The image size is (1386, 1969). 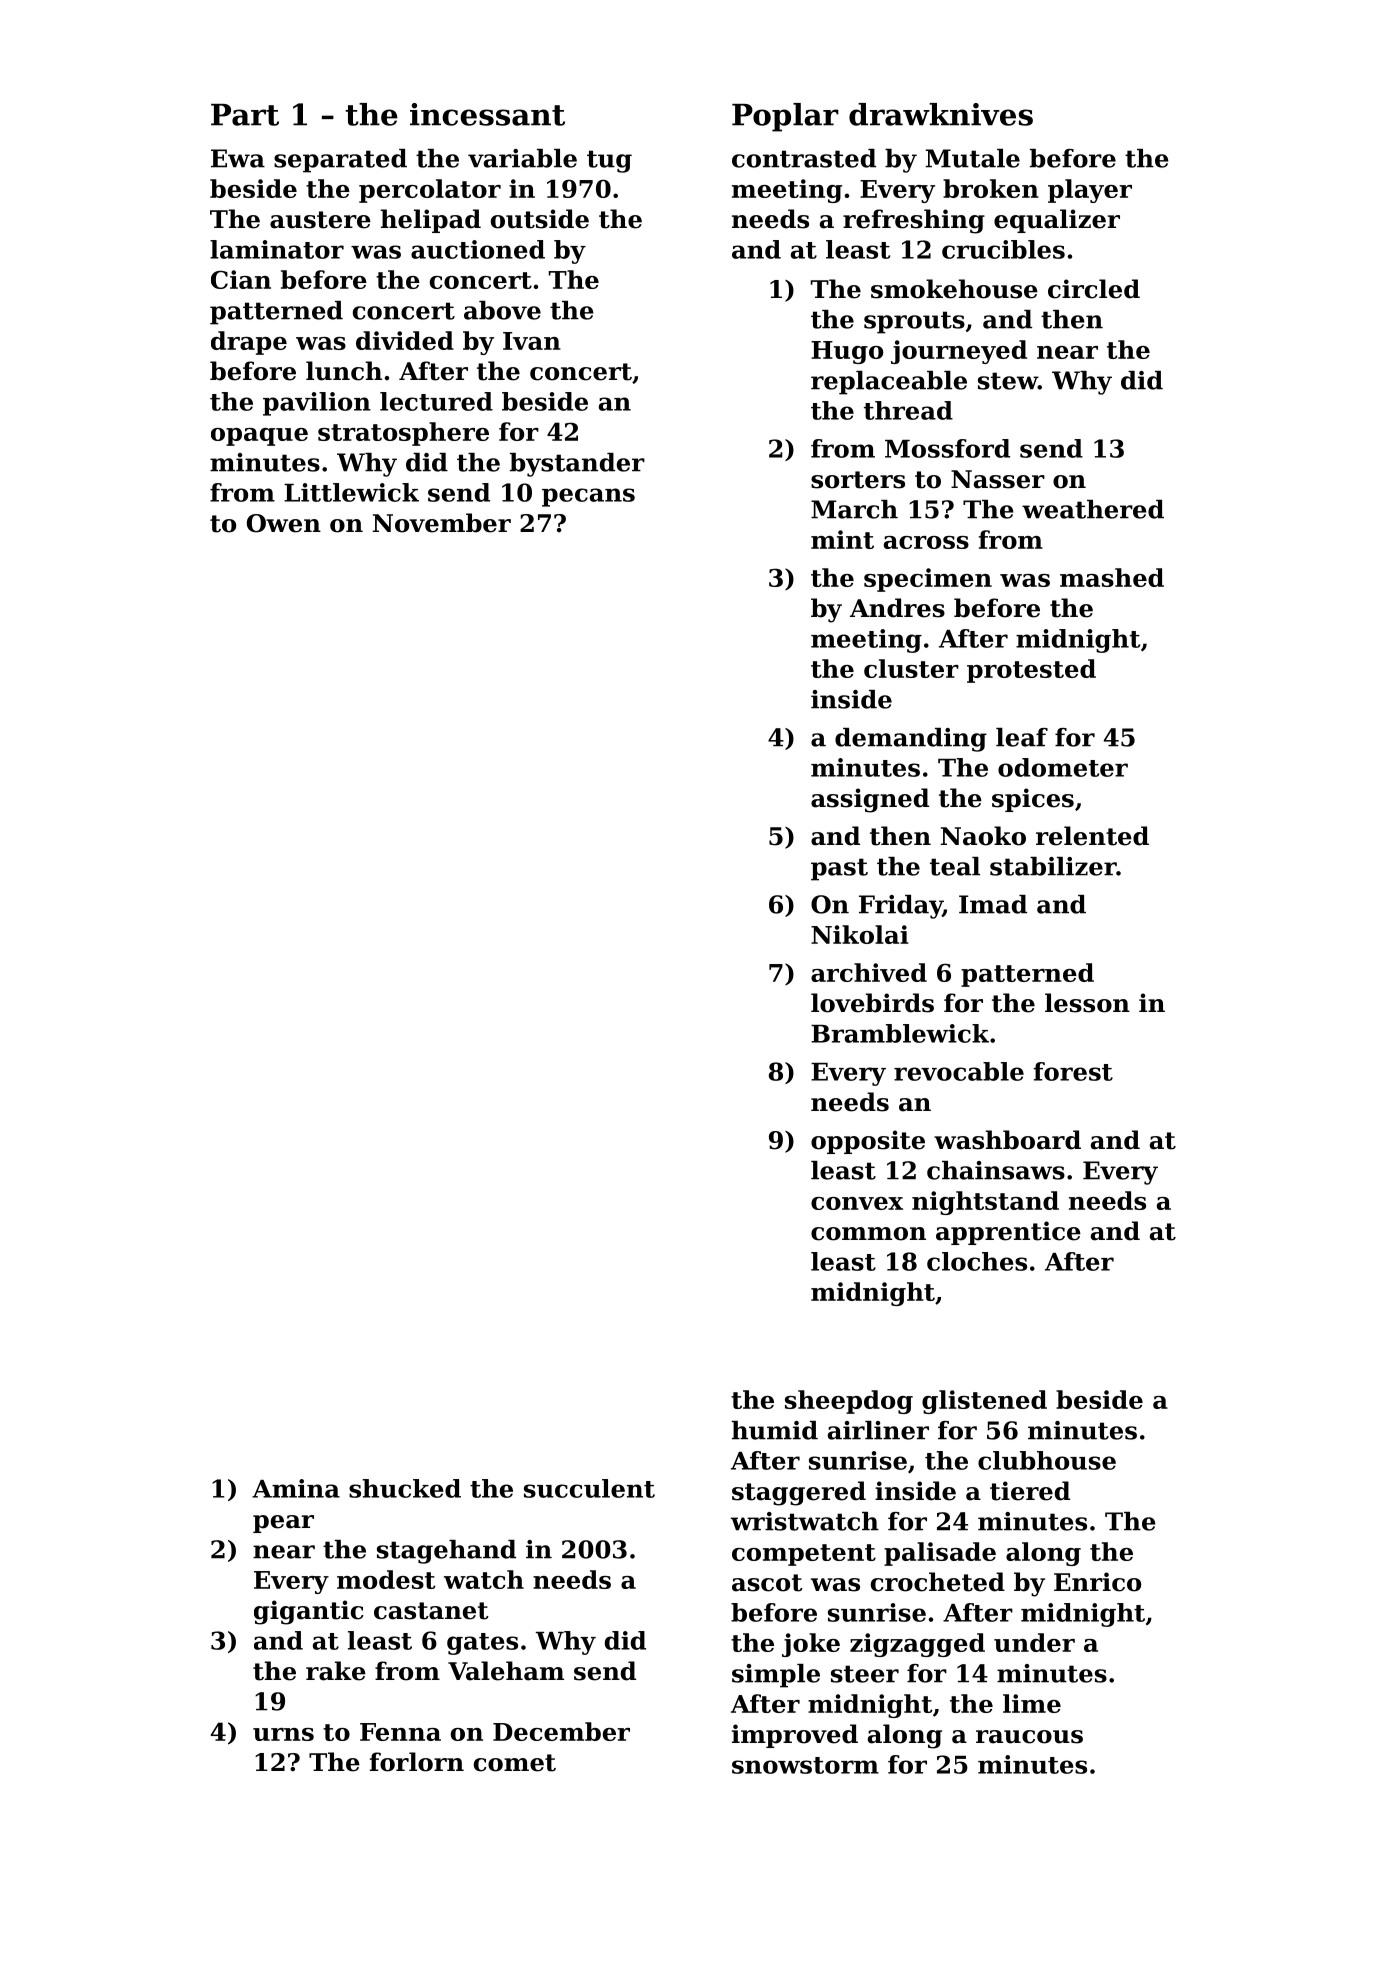 I want to click on November, so click(x=442, y=523).
